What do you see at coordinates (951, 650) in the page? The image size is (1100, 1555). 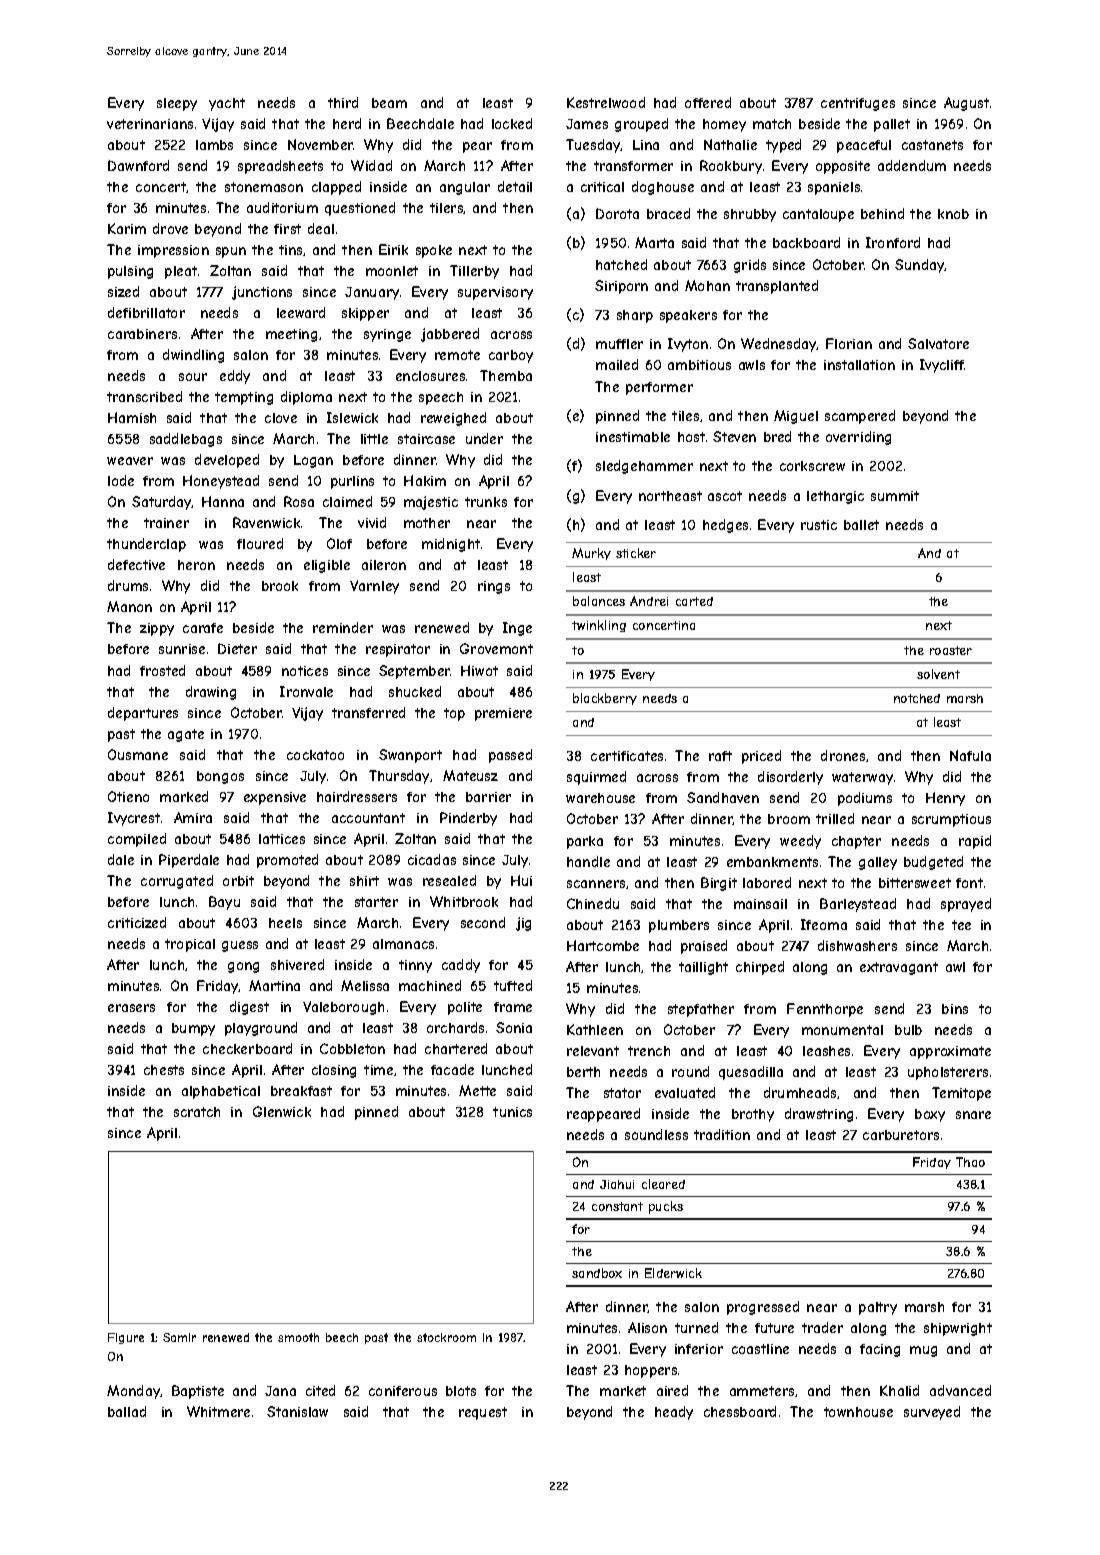 I see `roaster` at bounding box center [951, 650].
